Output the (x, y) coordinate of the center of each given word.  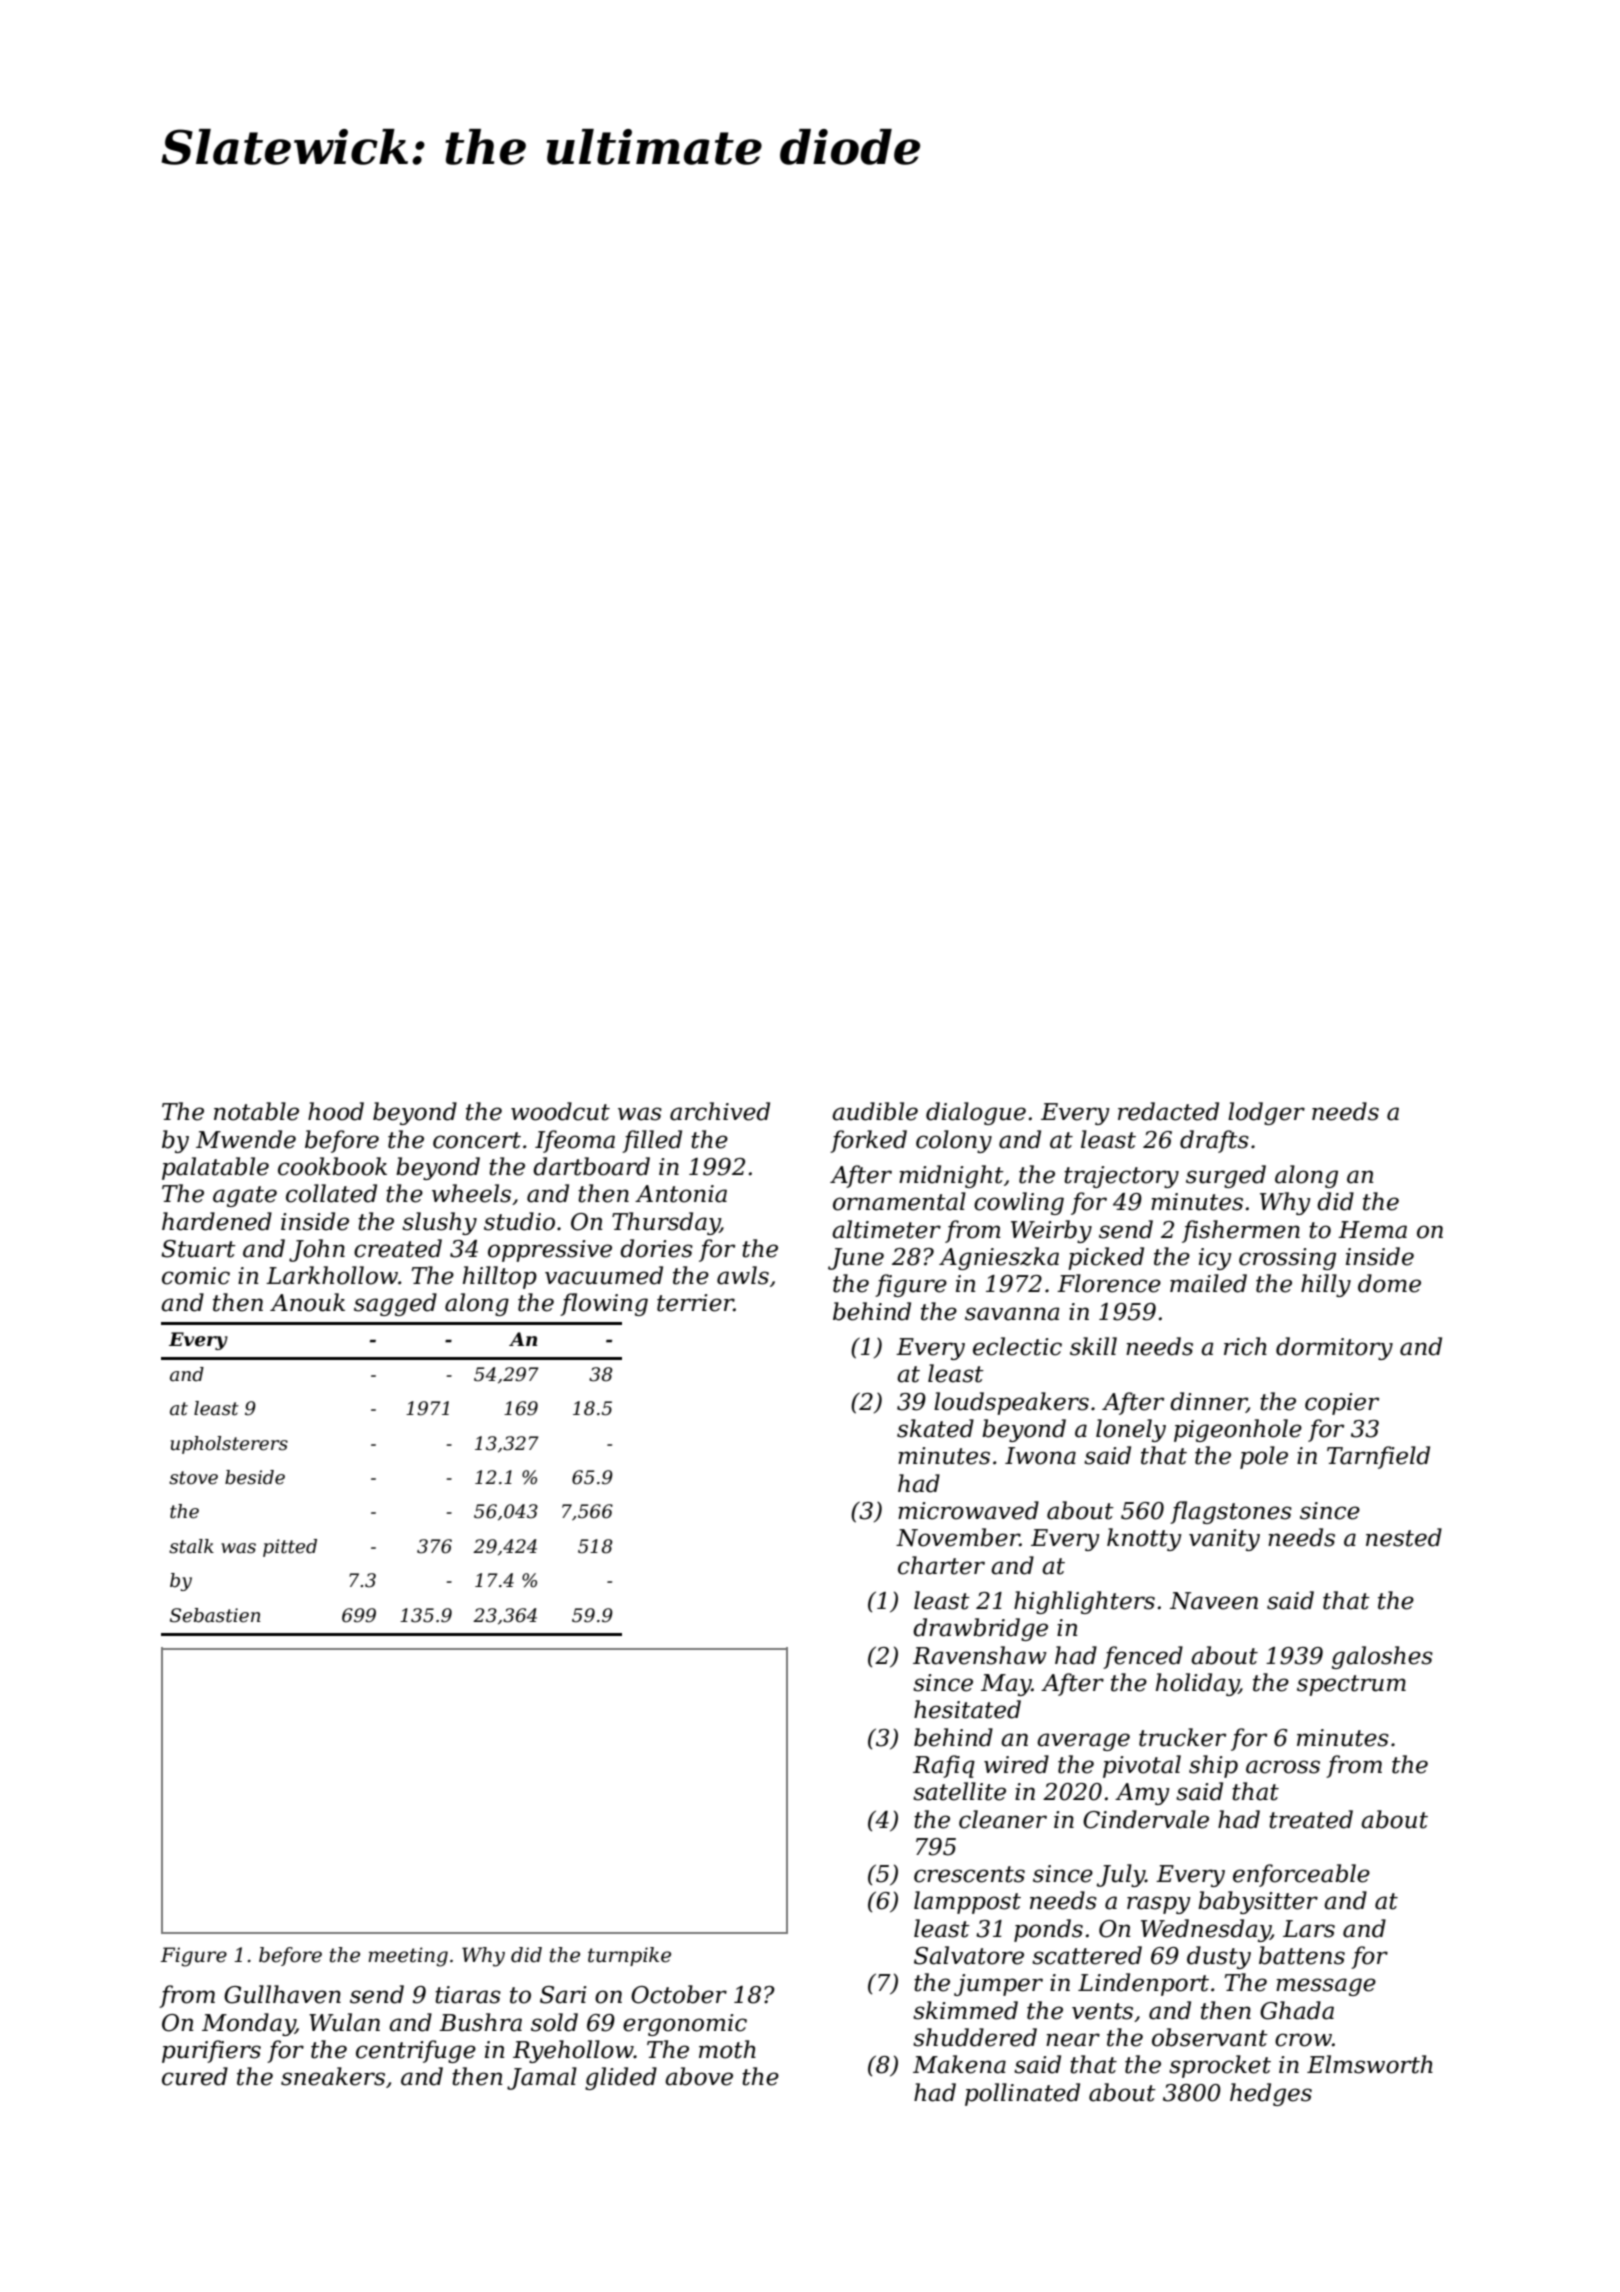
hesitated (967, 1709)
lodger (1266, 1113)
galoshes (1382, 1657)
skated (935, 1428)
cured (195, 2076)
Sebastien (215, 1615)
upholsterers (229, 1445)
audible (875, 1111)
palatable (215, 1168)
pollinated (1022, 2094)
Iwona (1040, 1456)
